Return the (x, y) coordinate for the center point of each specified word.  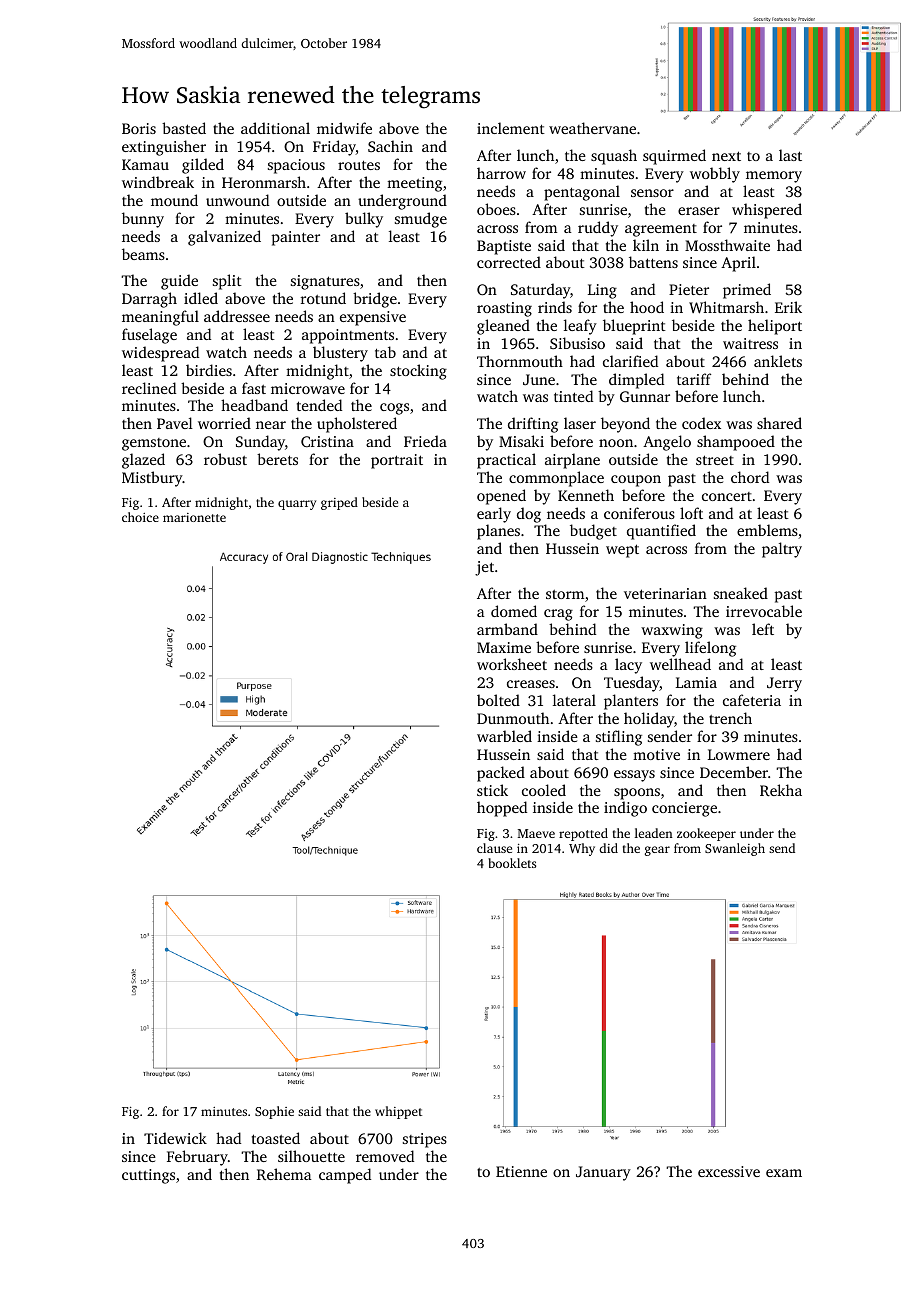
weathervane (592, 128)
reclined (149, 388)
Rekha (781, 790)
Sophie (274, 1112)
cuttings (148, 1176)
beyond (625, 425)
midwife (344, 128)
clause (494, 848)
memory (774, 177)
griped (339, 503)
